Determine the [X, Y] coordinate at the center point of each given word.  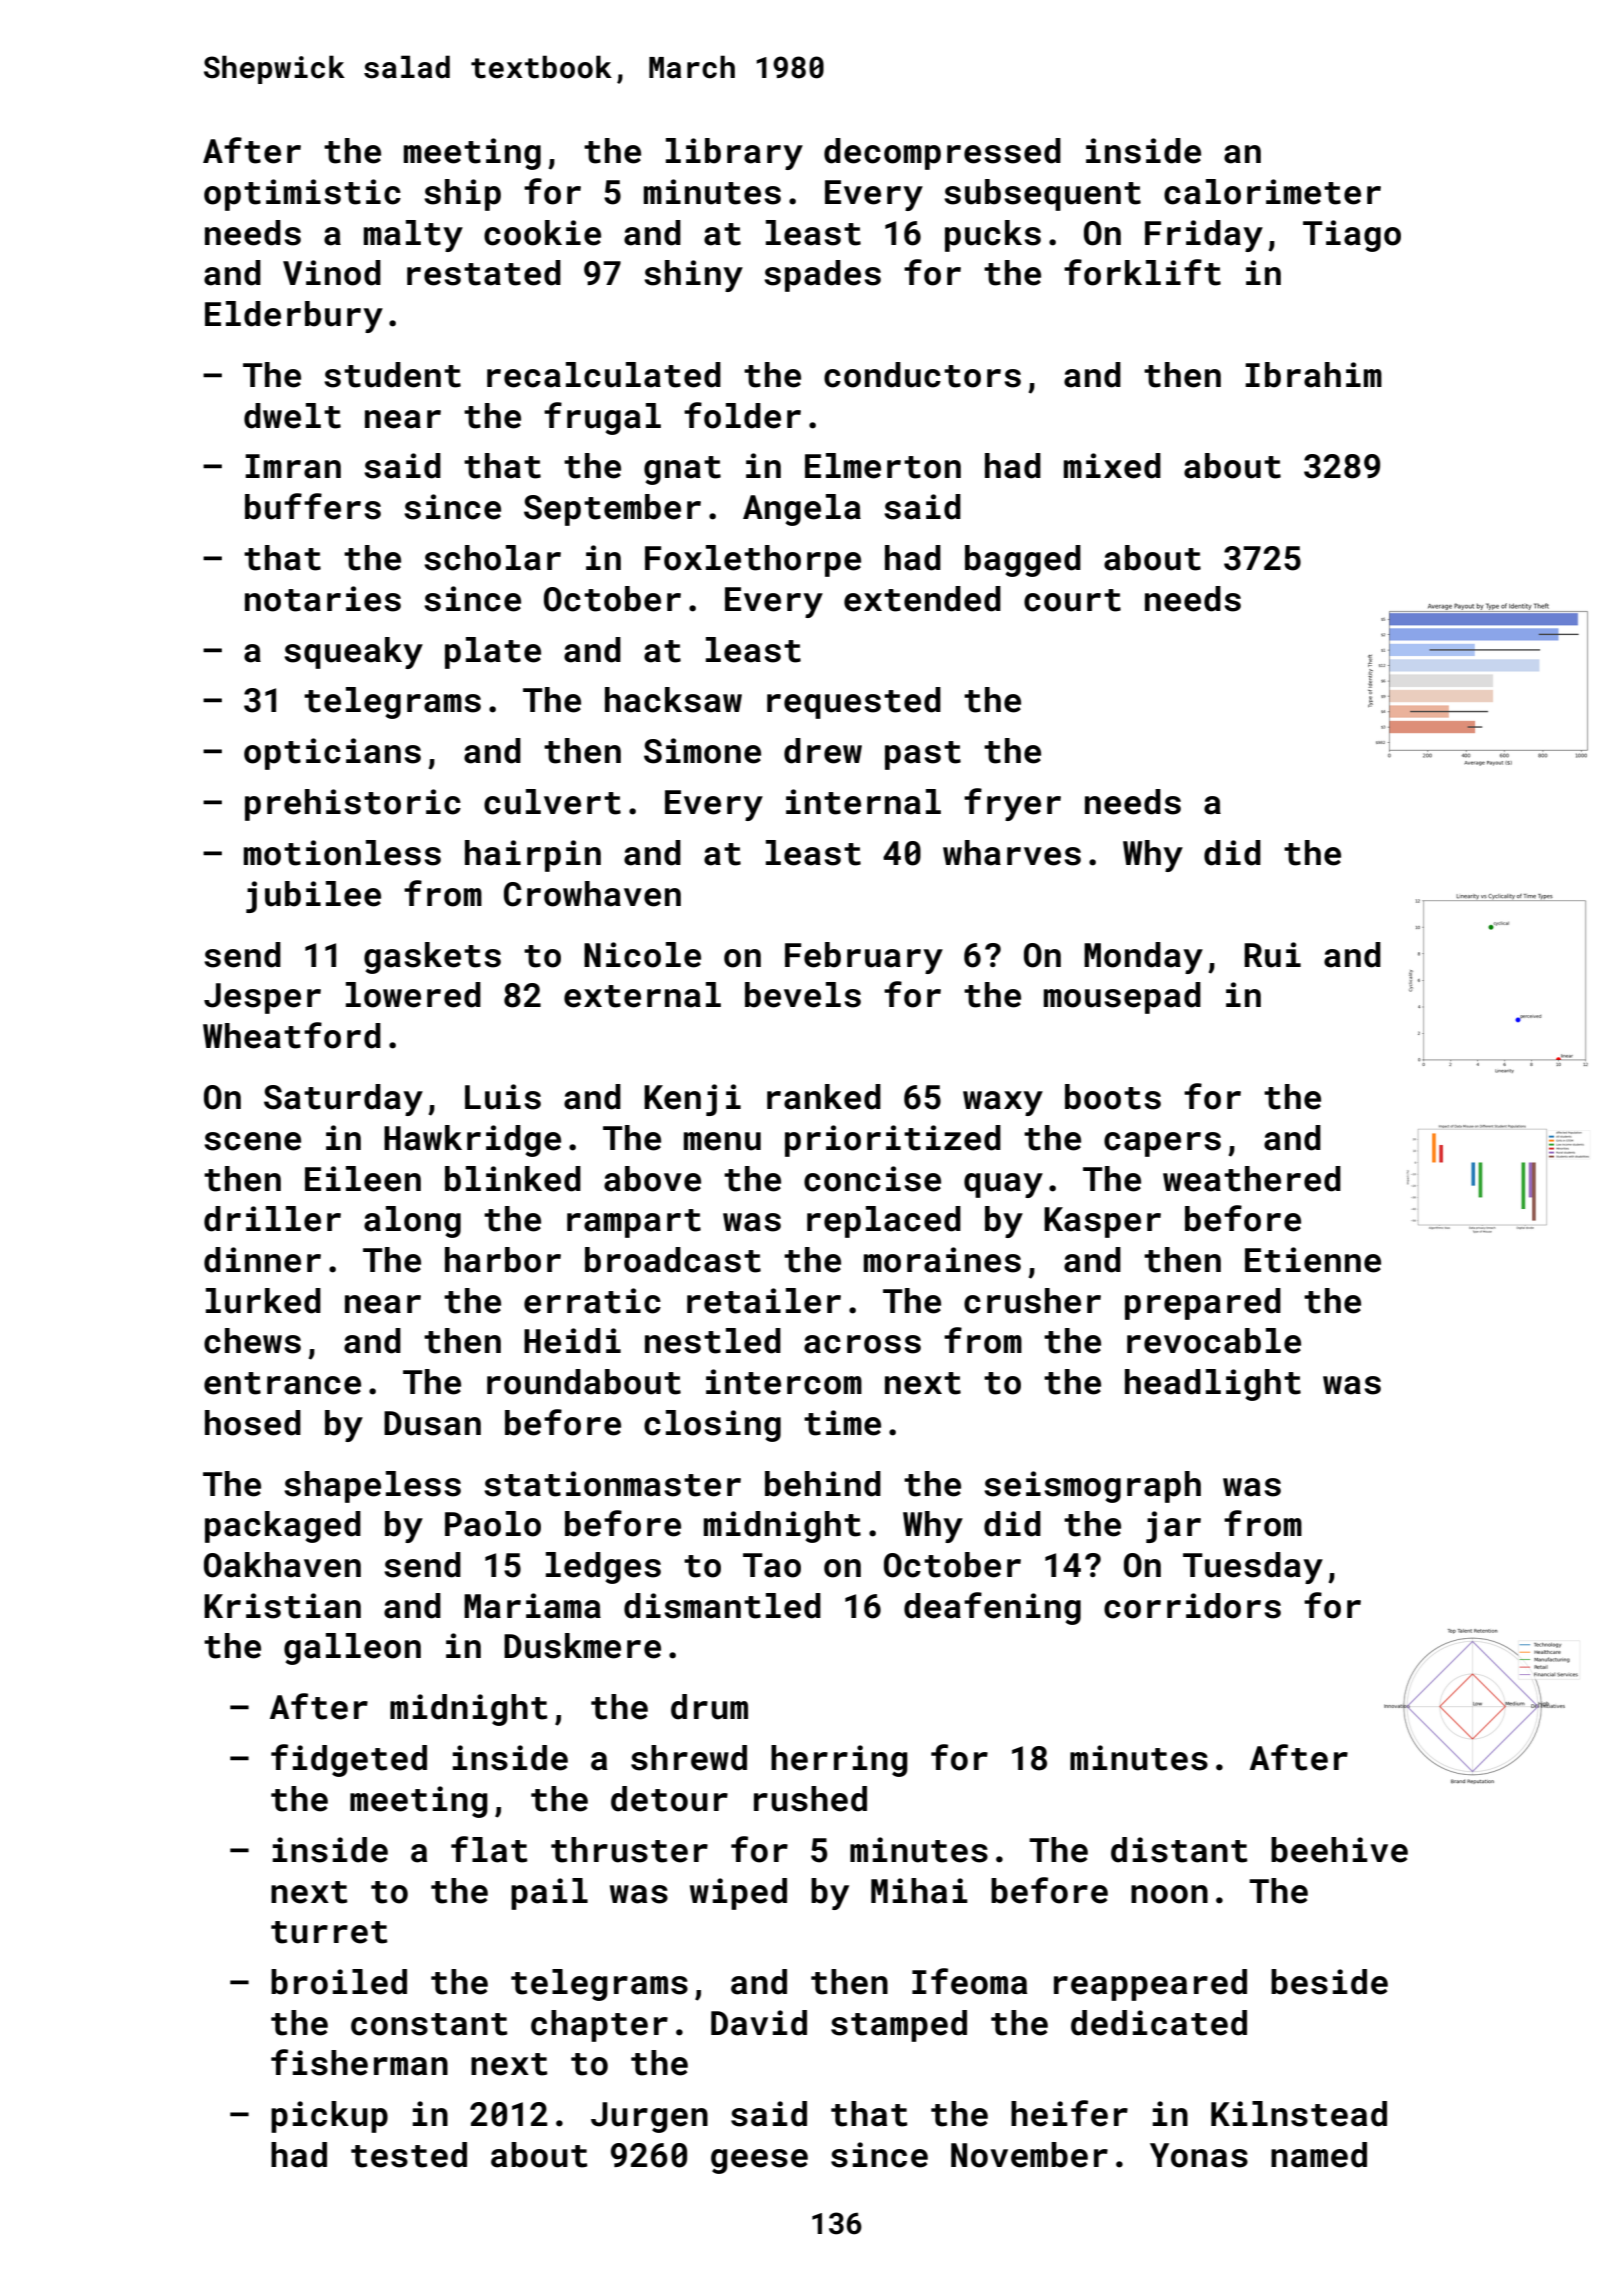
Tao [772, 1565]
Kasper [1102, 1222]
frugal [602, 418]
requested [854, 703]
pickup [329, 2117]
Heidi [572, 1341]
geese [759, 2161]
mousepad [1122, 998]
